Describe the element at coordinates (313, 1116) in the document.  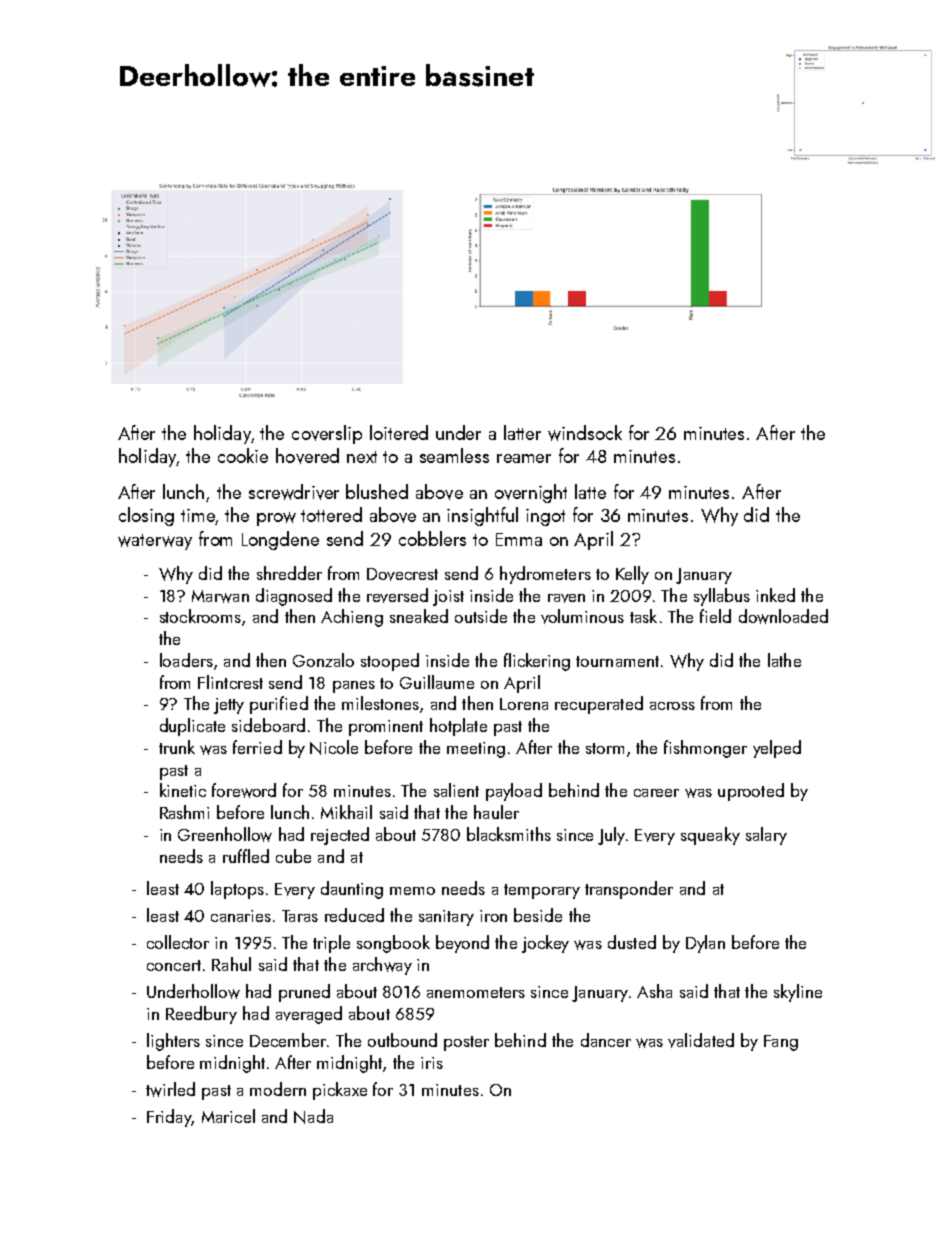
I see `Nada` at that location.
